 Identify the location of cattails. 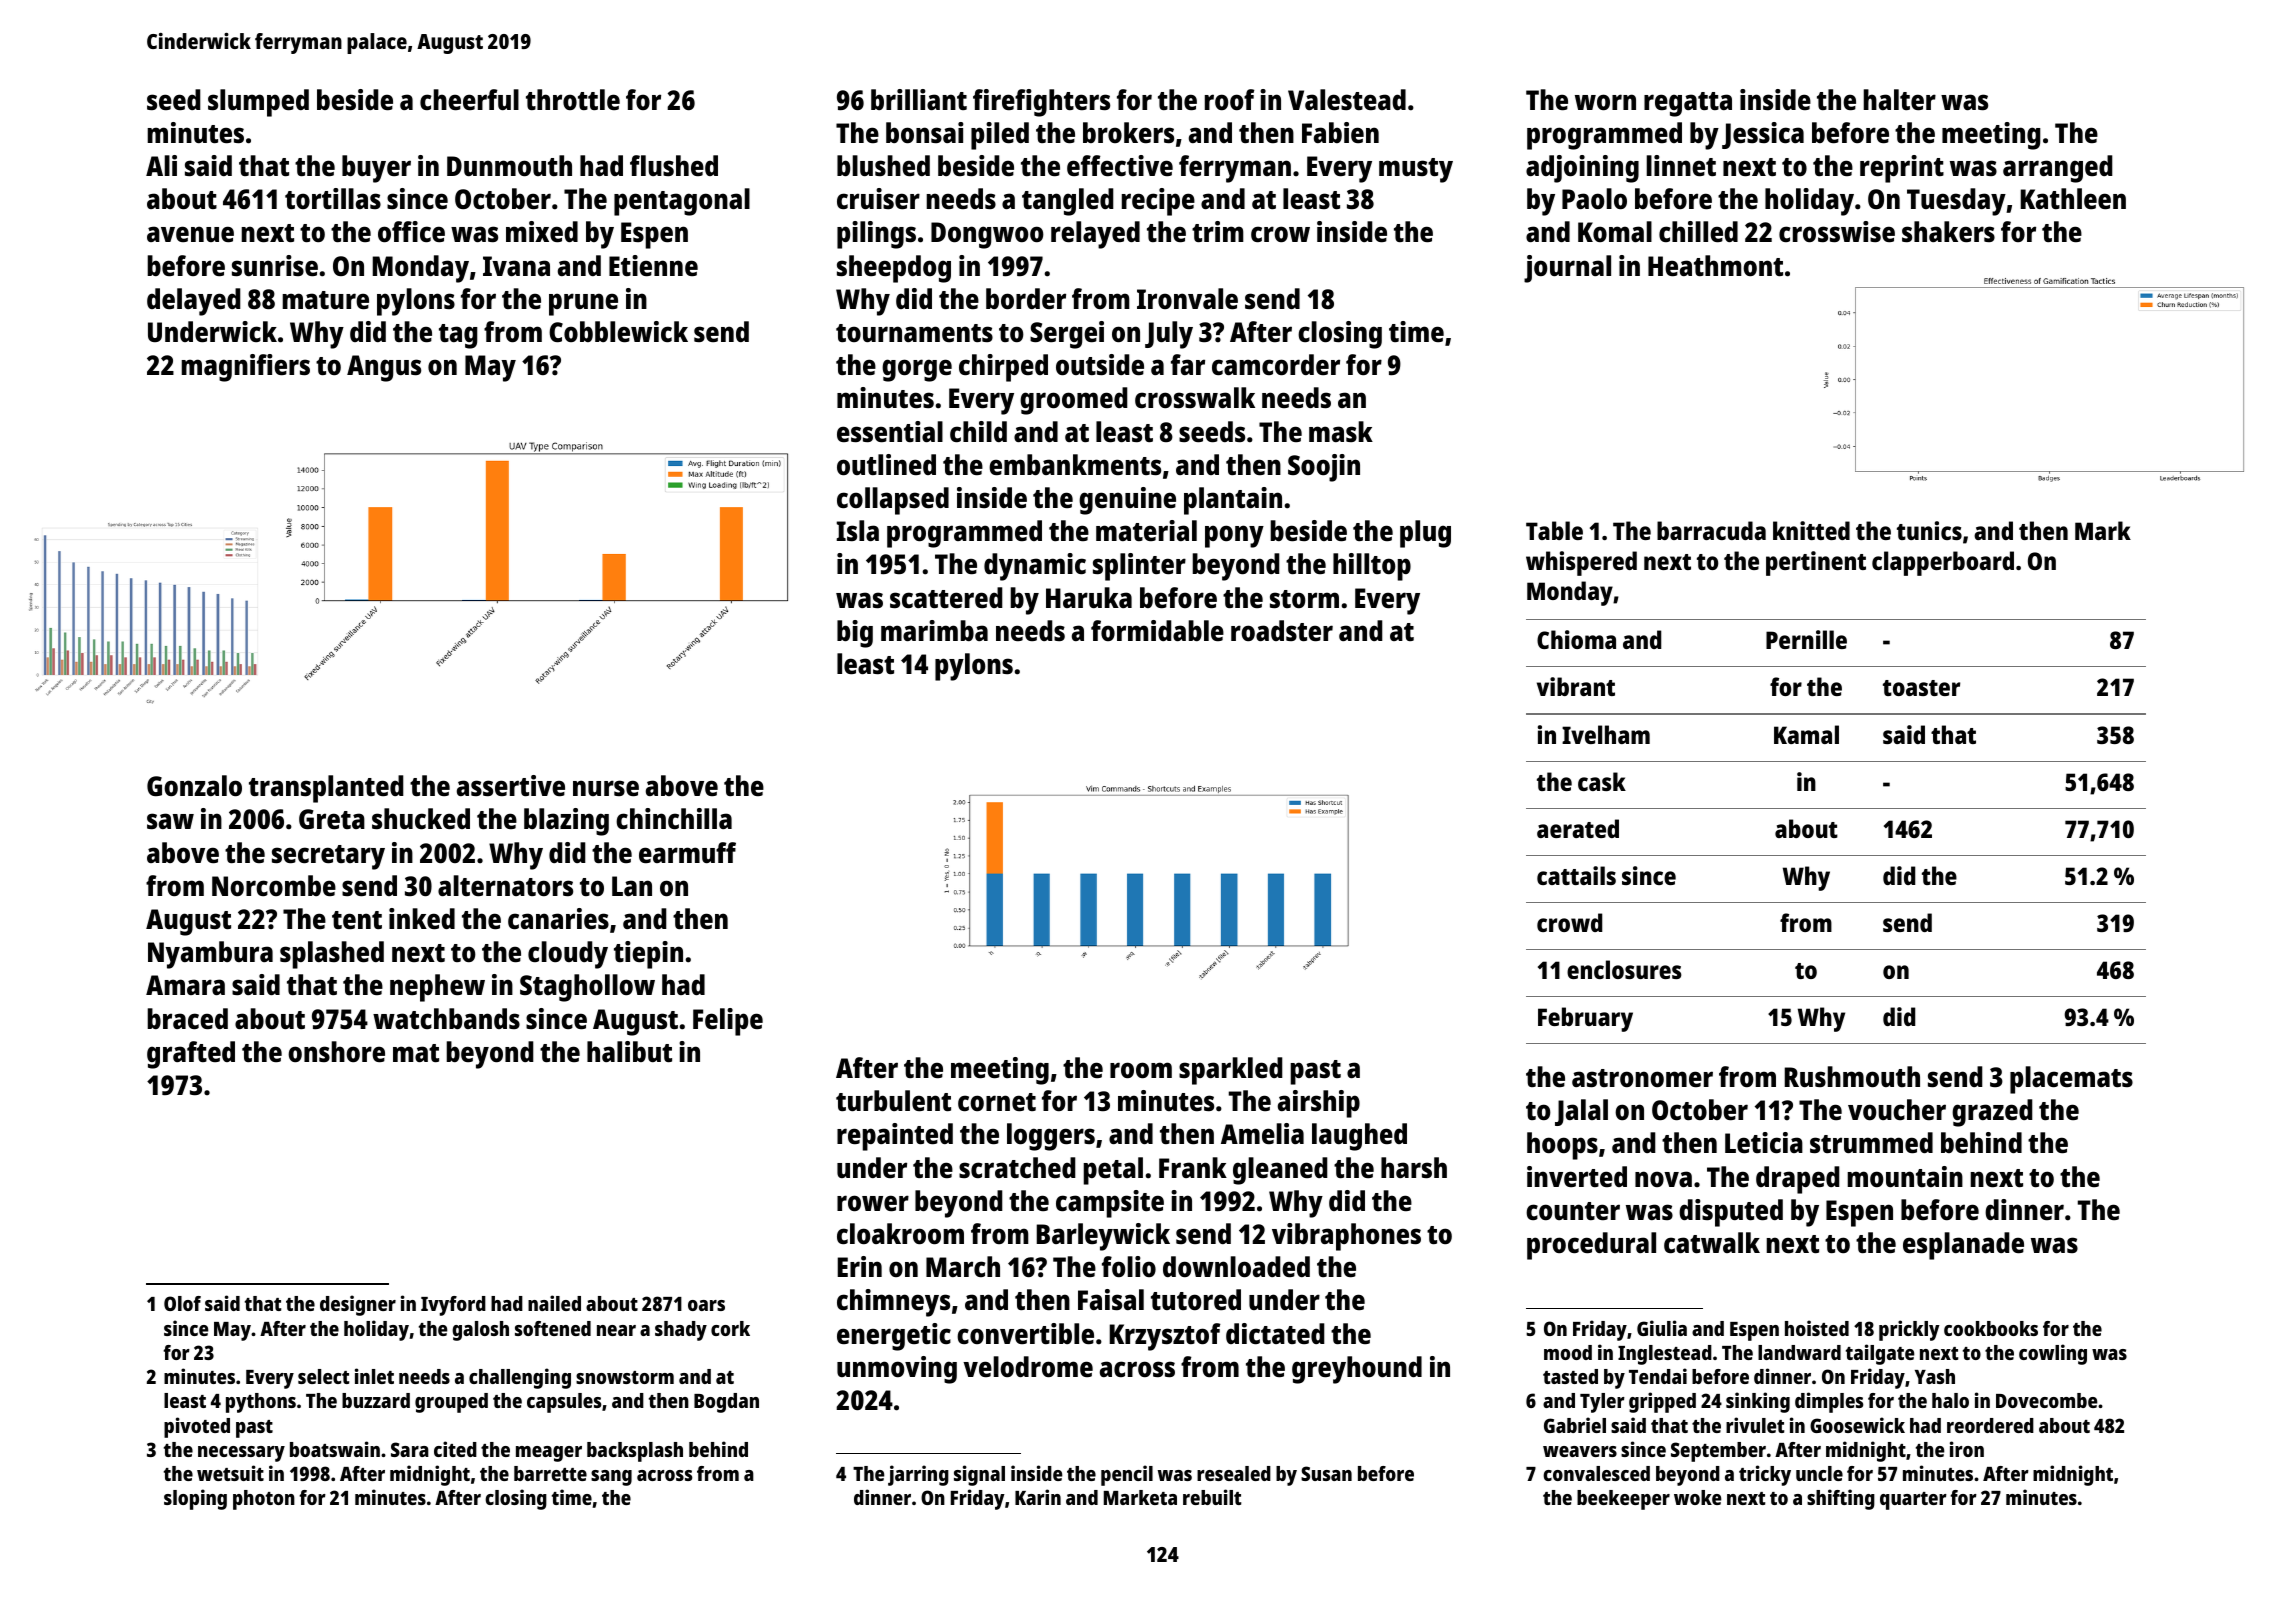
(1576, 875).
